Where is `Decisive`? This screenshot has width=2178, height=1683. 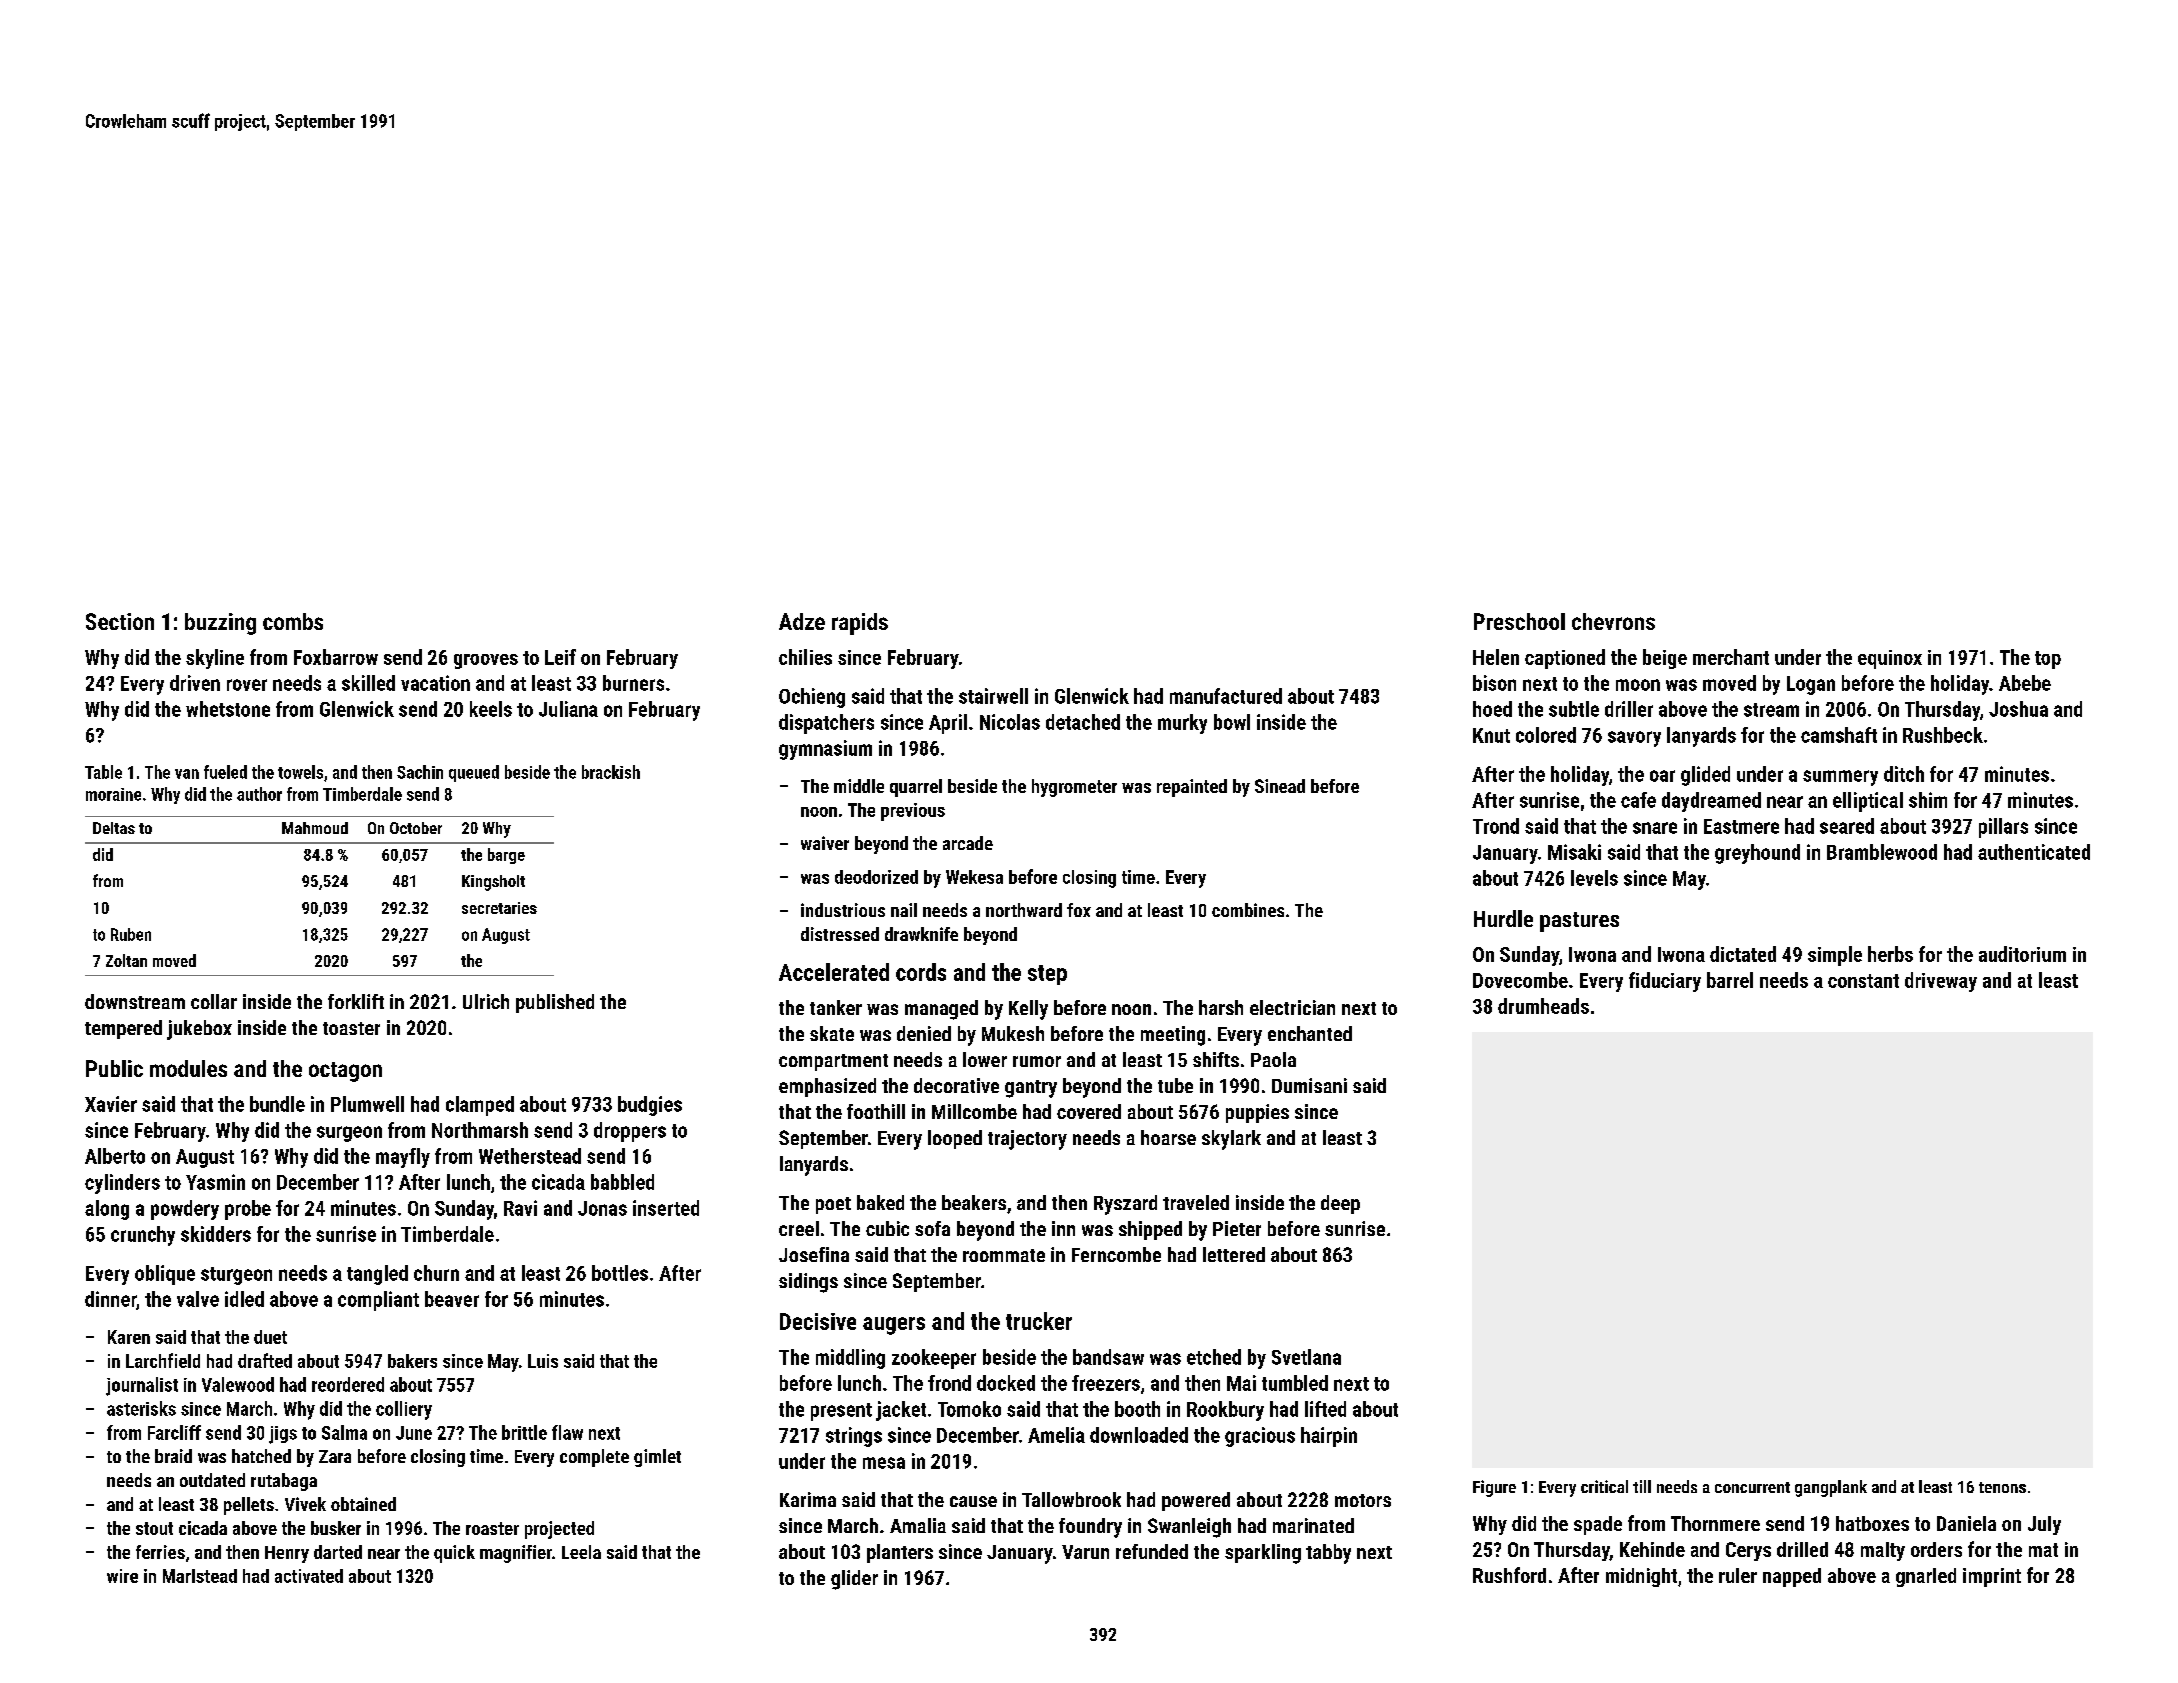 Decisive is located at coordinates (818, 1321).
